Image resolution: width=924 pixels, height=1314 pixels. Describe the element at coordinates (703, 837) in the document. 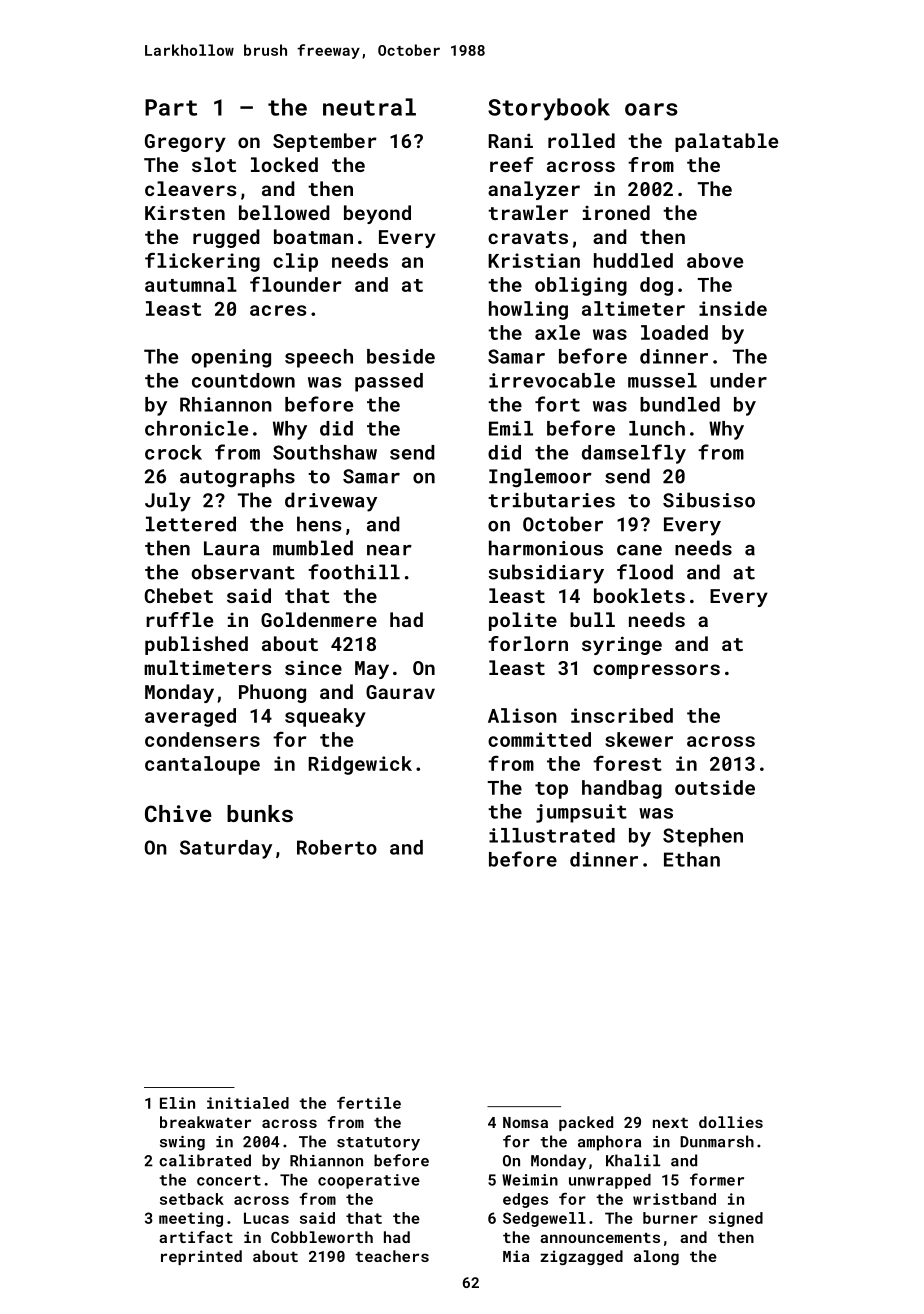

I see `Stephen` at that location.
